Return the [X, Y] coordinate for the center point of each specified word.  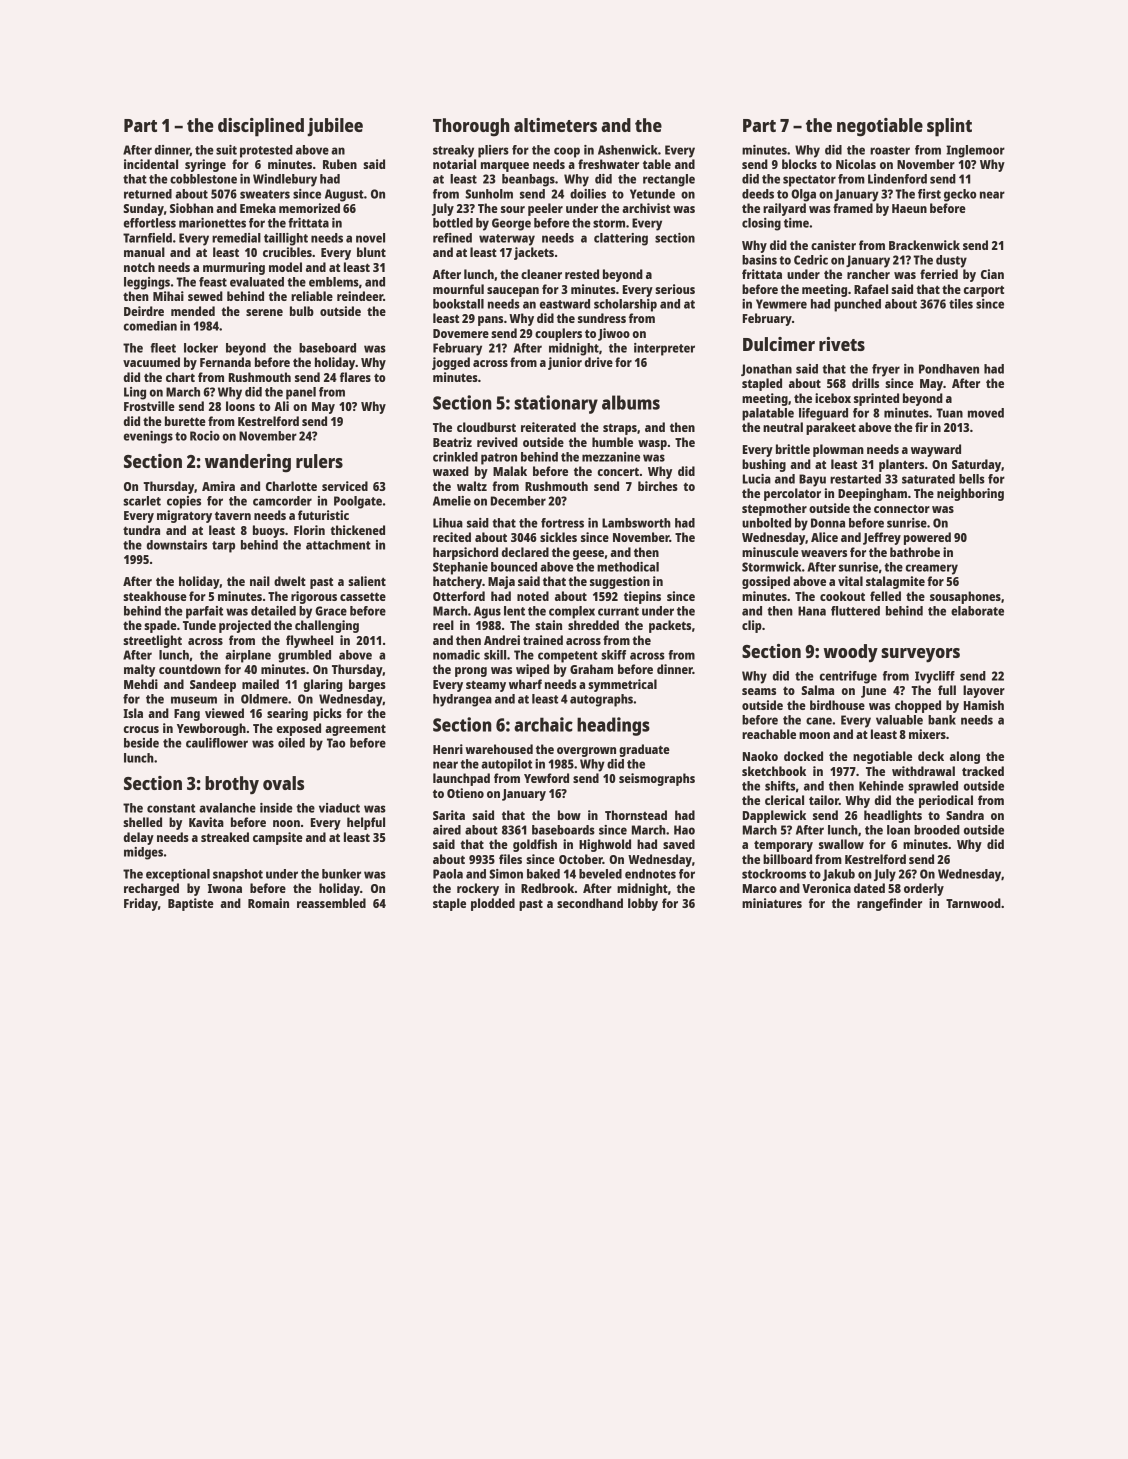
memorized [309, 208]
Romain [268, 903]
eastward [565, 304]
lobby [643, 904]
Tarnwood [973, 903]
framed [853, 208]
